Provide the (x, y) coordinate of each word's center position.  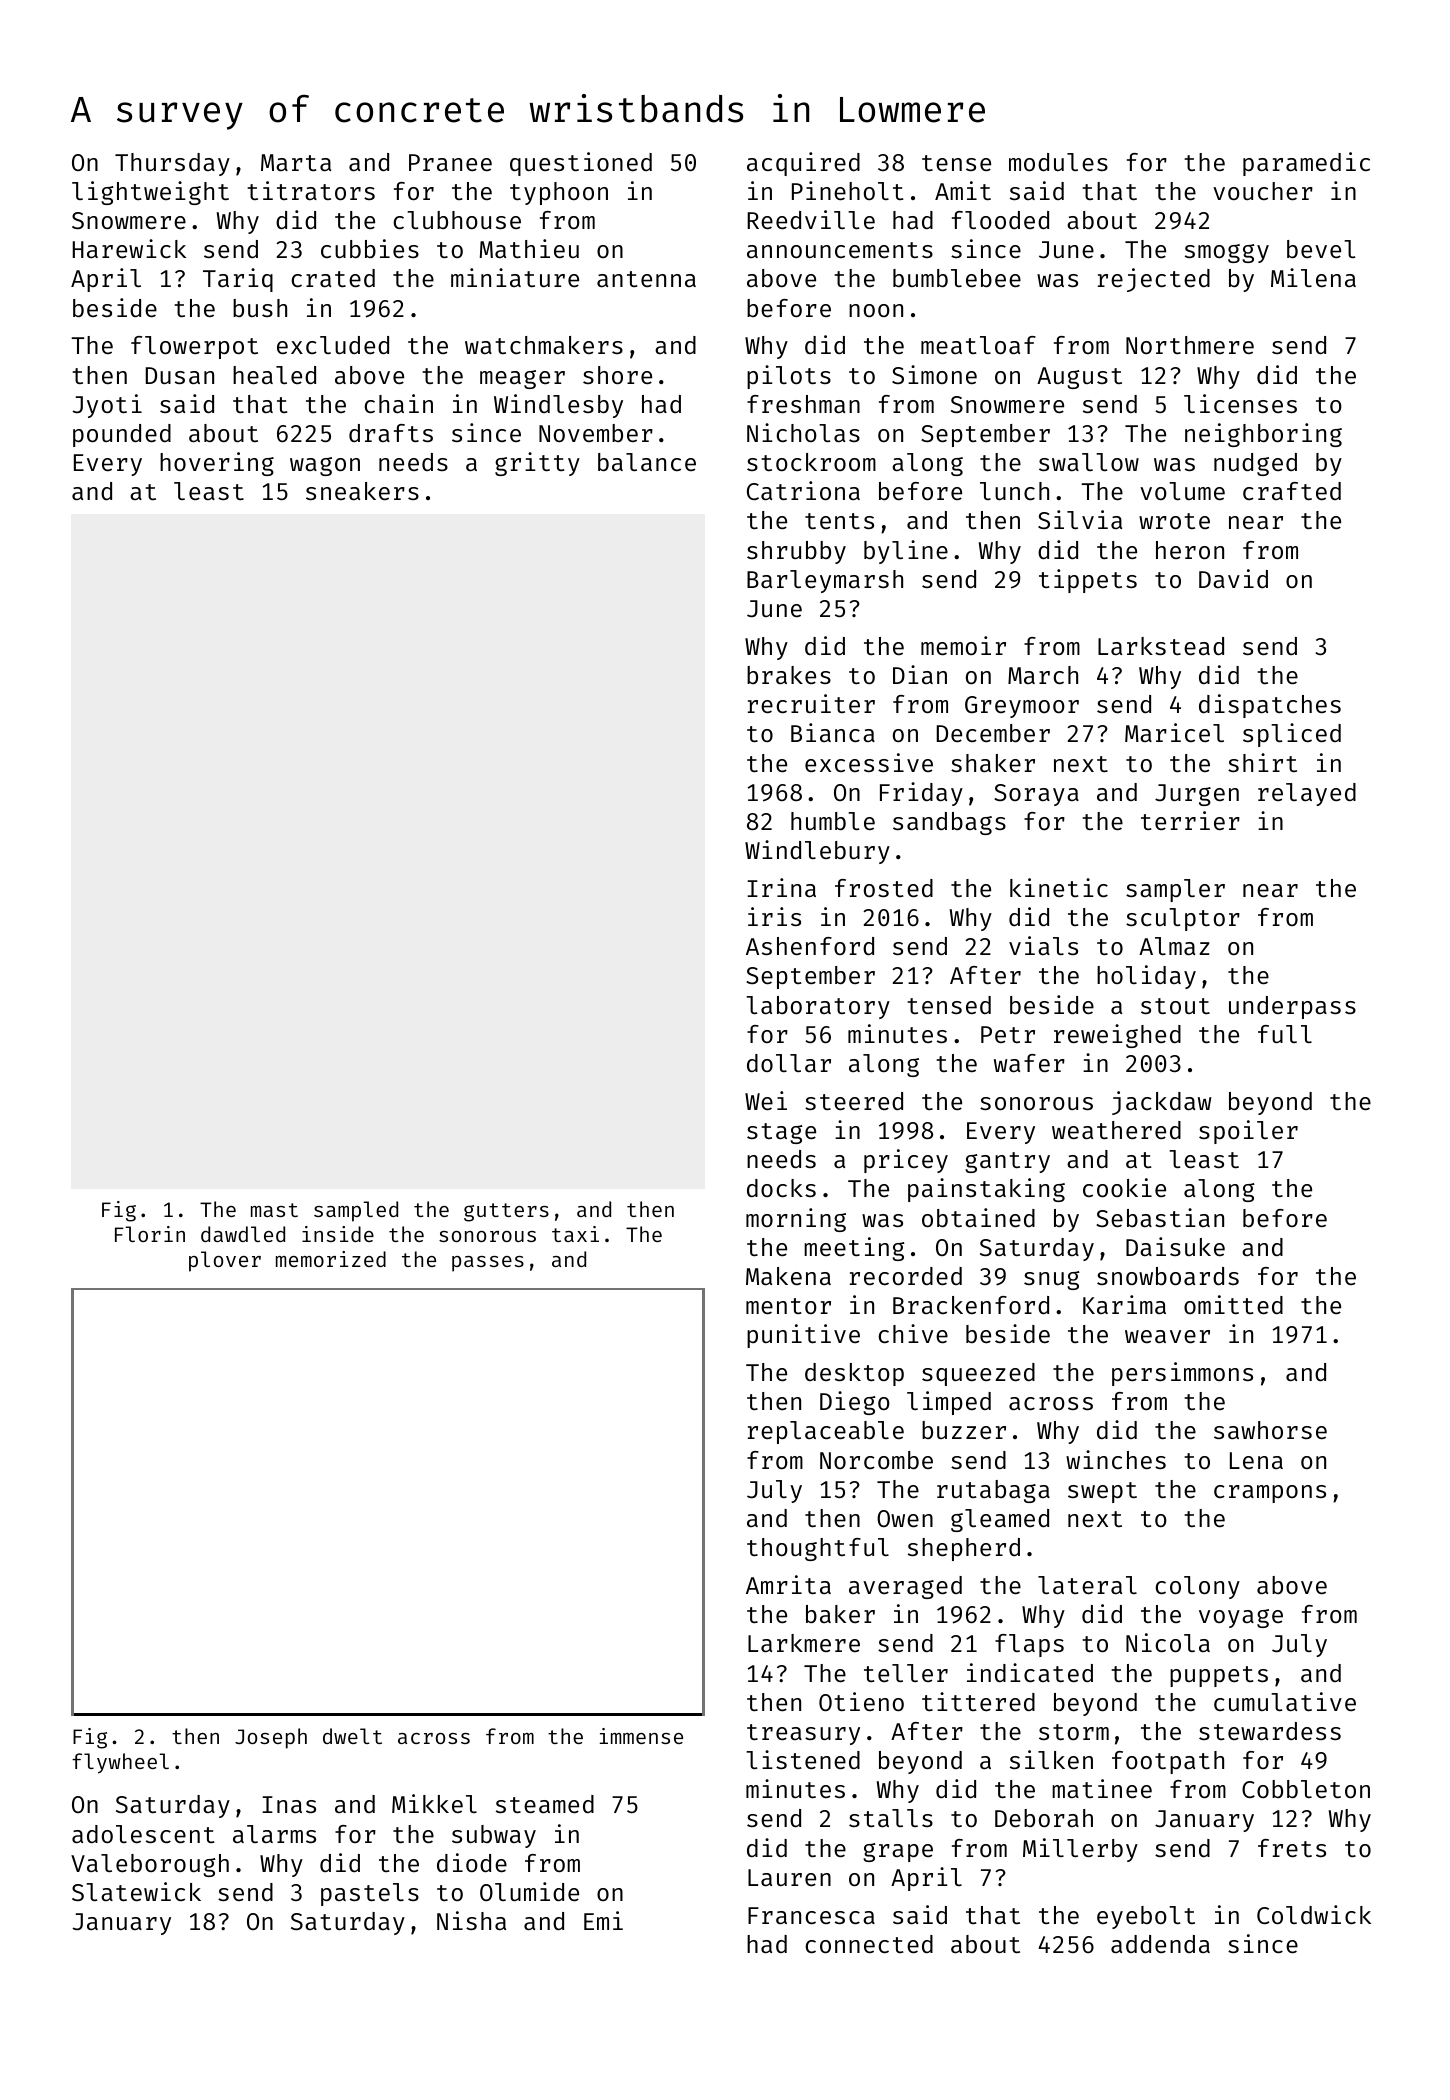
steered (854, 1101)
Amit (963, 190)
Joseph (271, 1738)
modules (1058, 162)
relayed (1307, 794)
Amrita (788, 1584)
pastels (370, 1894)
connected (869, 1944)
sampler (1175, 890)
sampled (356, 1211)
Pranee (450, 162)
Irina (781, 887)
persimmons (1182, 1374)
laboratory (818, 1007)
